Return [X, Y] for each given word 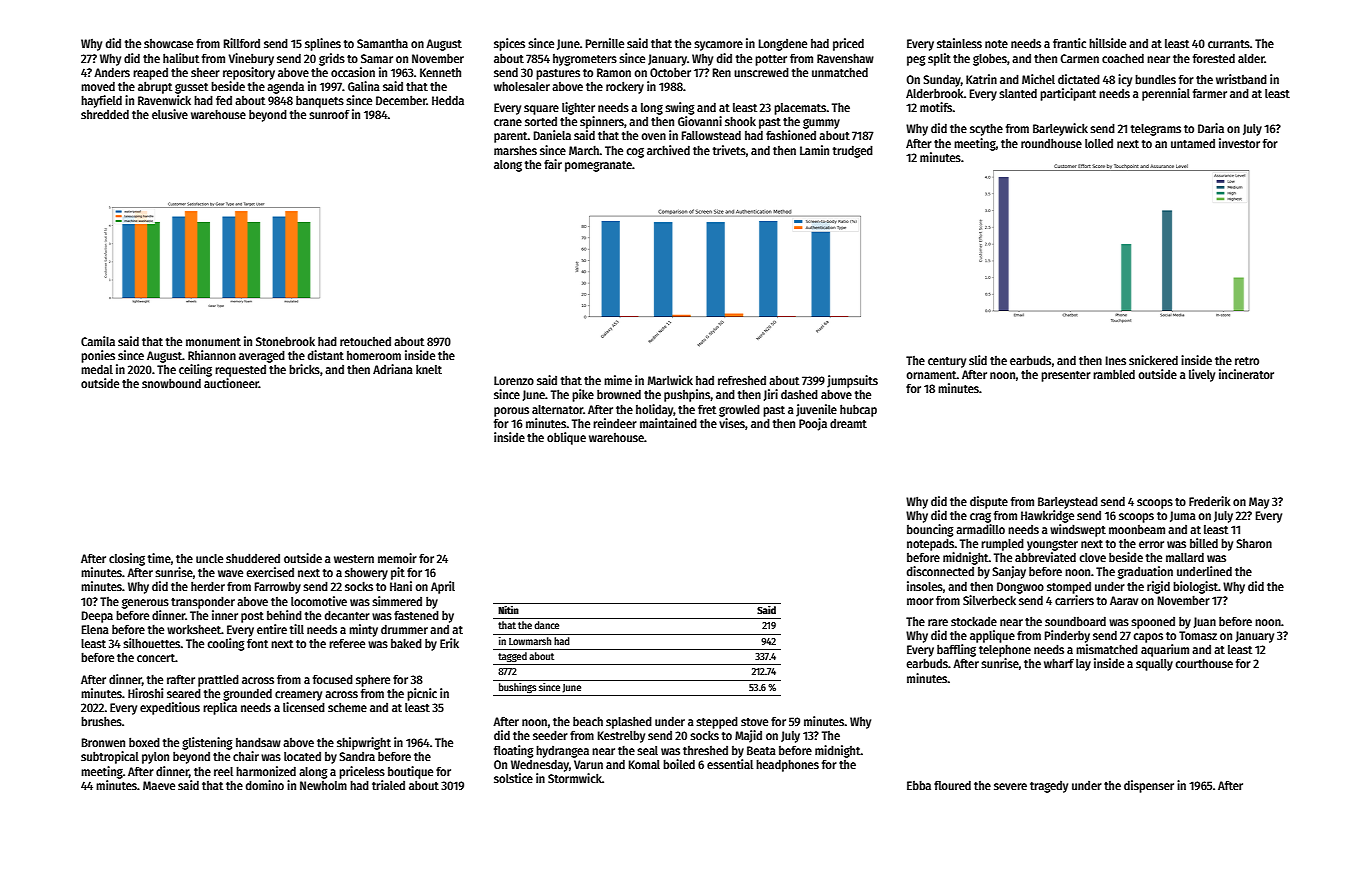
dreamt [848, 423]
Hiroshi [145, 693]
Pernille [605, 43]
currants [1229, 44]
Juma [1183, 516]
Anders [112, 72]
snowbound [171, 383]
